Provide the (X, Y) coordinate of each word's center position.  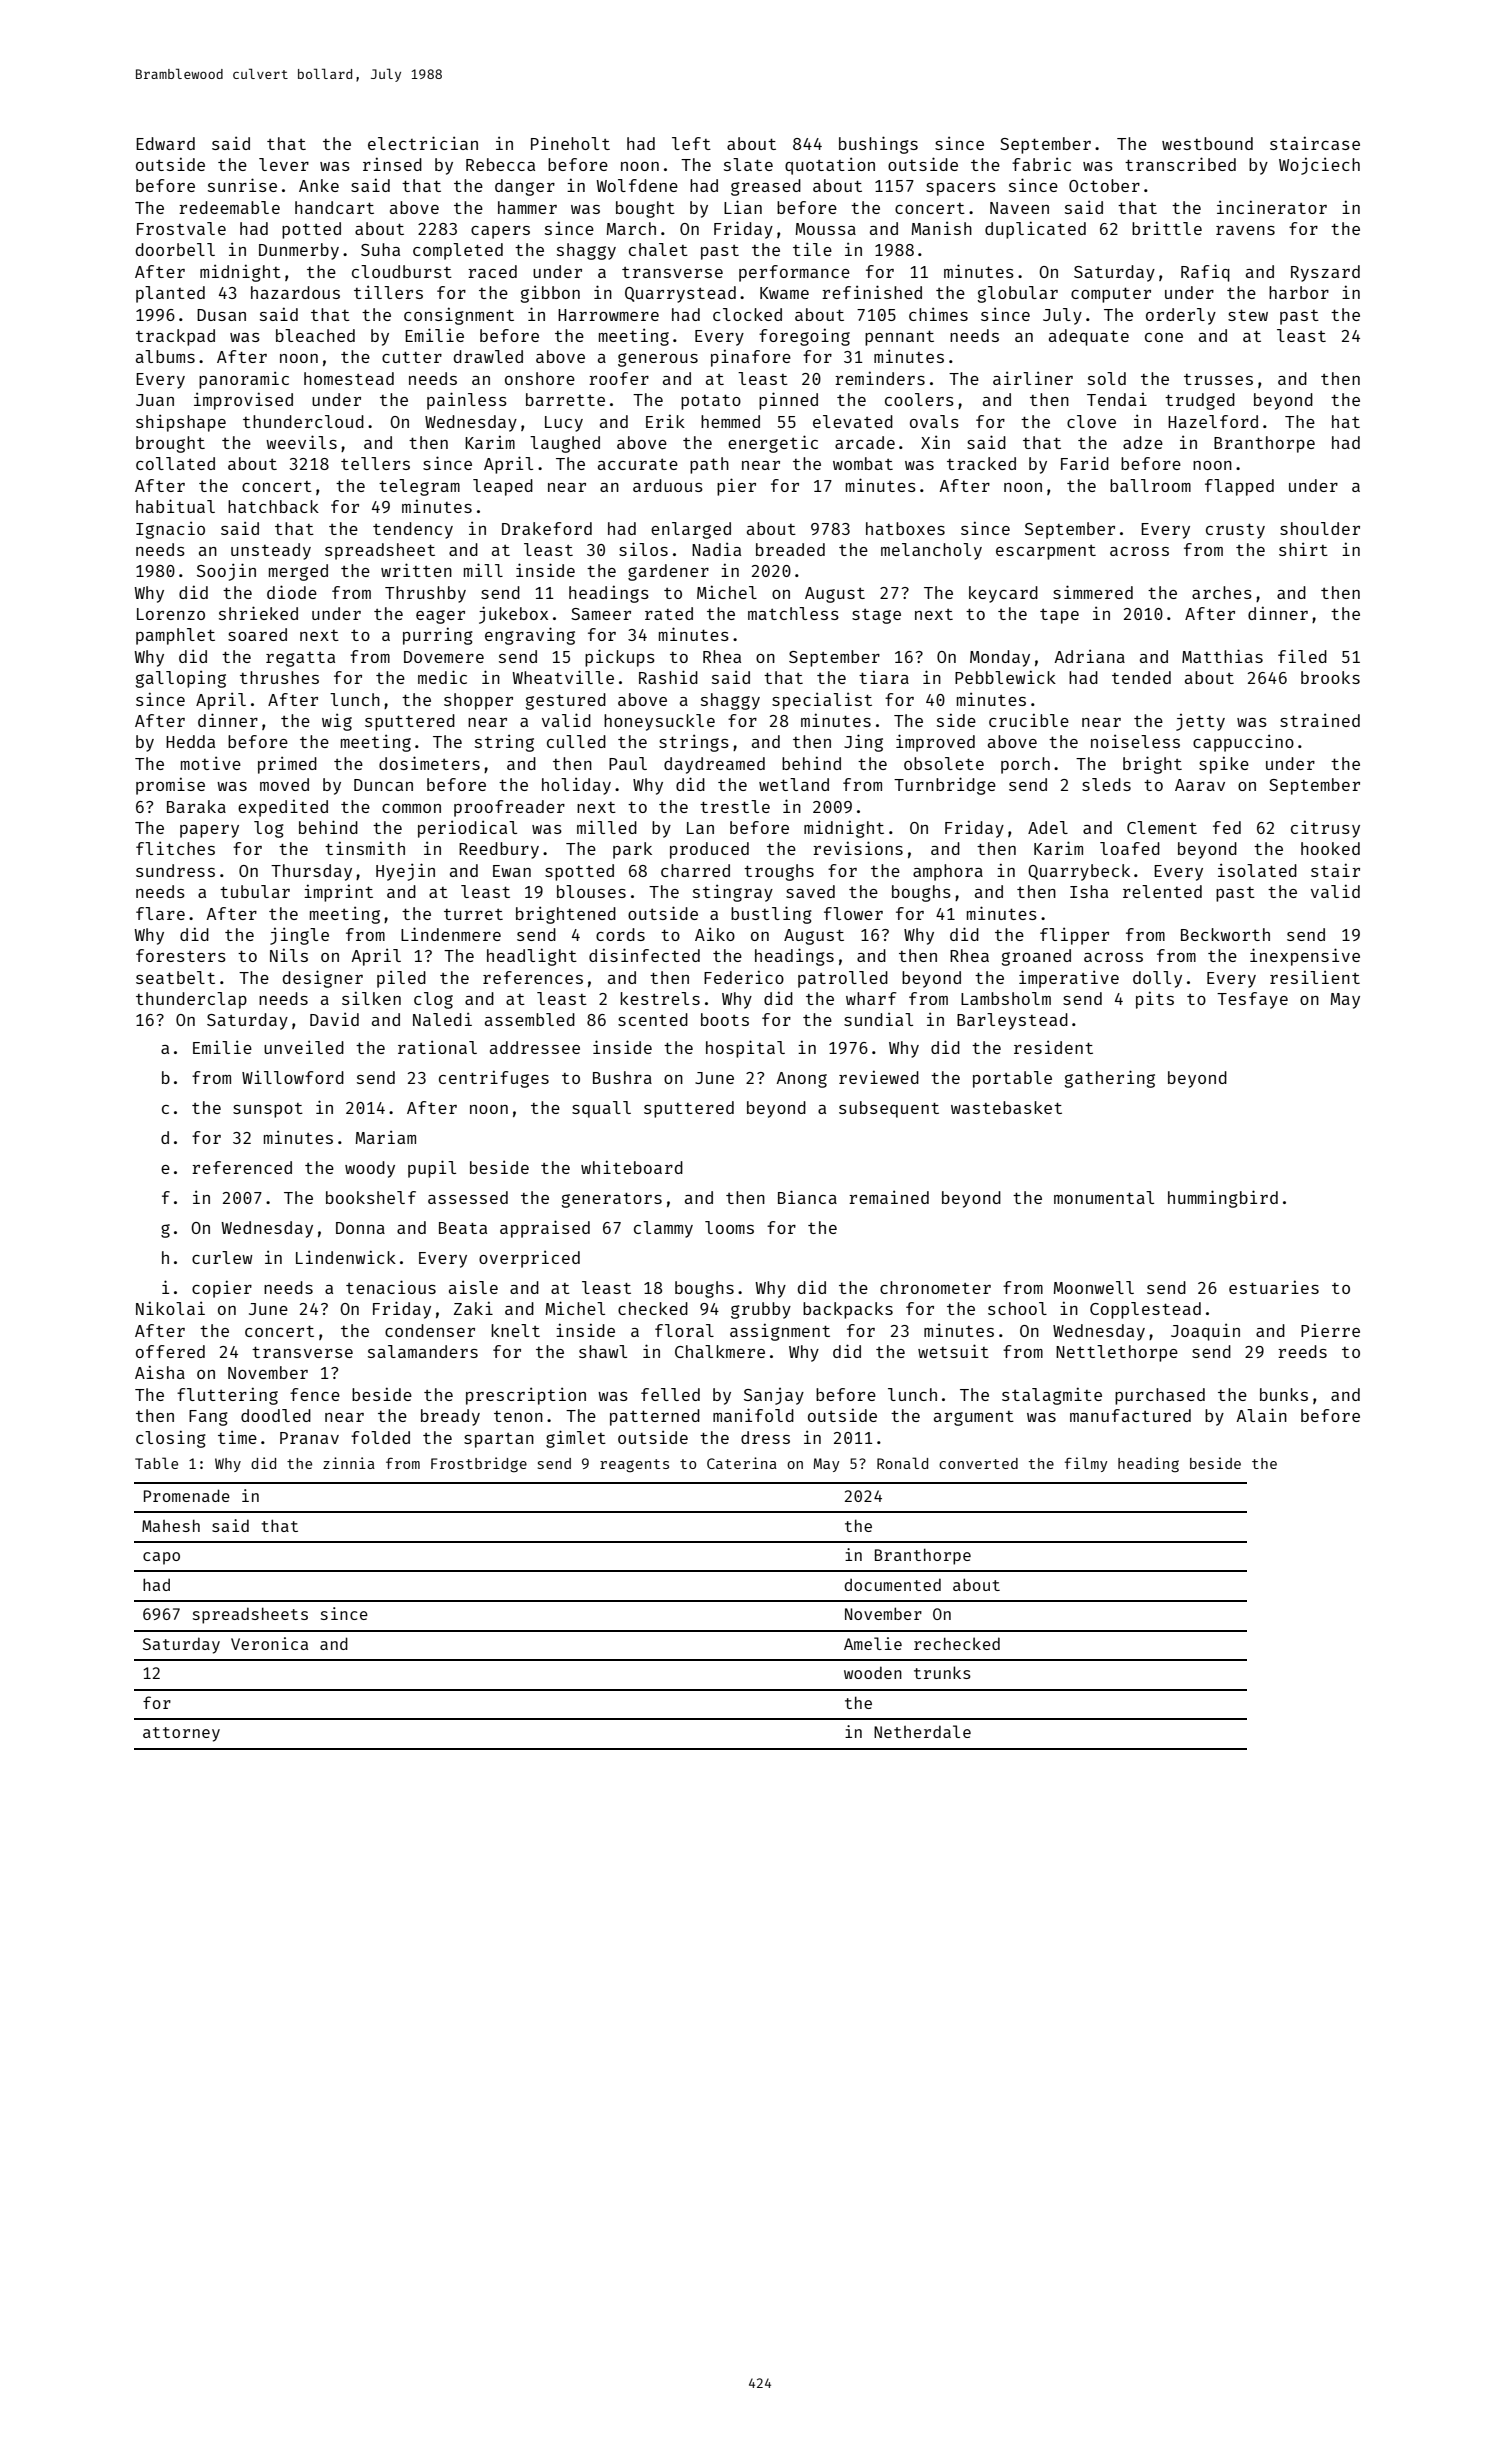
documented (892, 1584)
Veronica (269, 1643)
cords (620, 934)
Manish (942, 228)
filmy (1086, 1464)
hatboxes (905, 528)
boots (725, 1019)
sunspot (268, 1110)
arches (1222, 592)
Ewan (512, 871)
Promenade (187, 1495)
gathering (1110, 1079)
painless (467, 401)
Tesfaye (1252, 1000)
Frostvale (181, 228)
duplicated (1035, 230)
